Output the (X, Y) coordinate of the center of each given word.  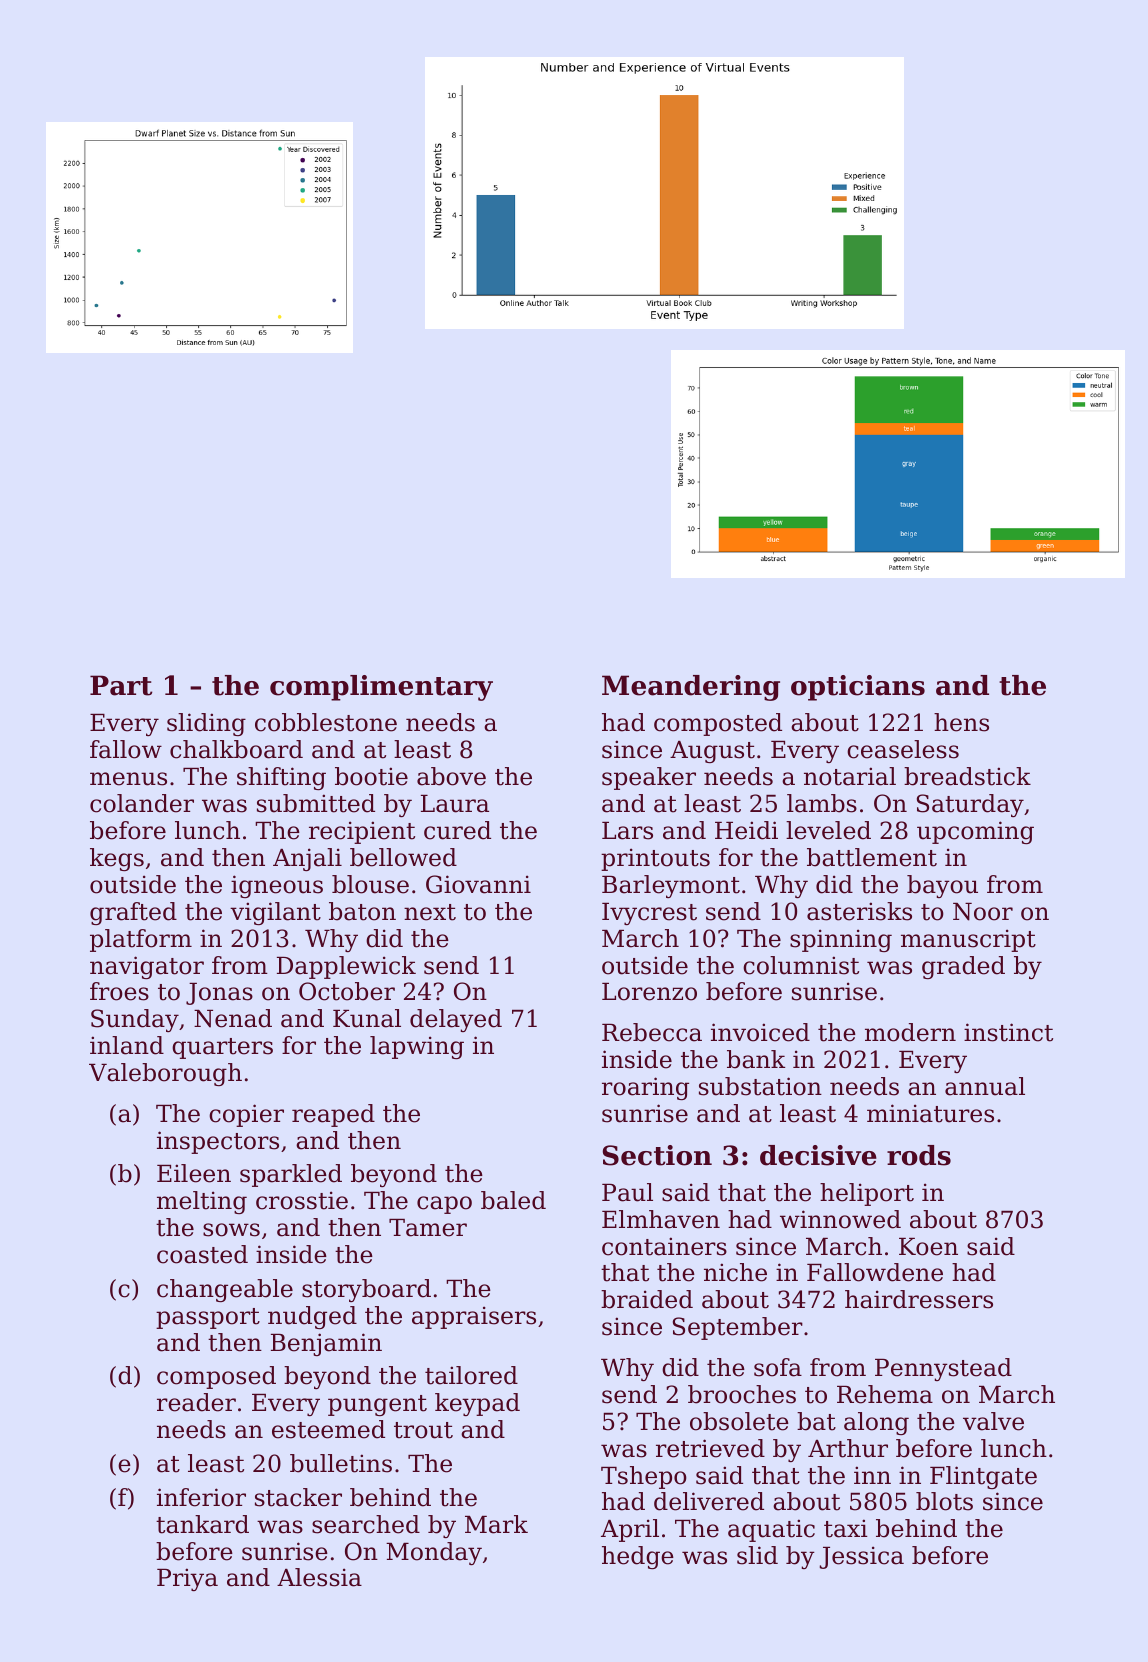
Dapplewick (346, 967)
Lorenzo (649, 992)
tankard (202, 1524)
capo (444, 1205)
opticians (858, 688)
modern (910, 1032)
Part (121, 685)
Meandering (691, 688)
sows (231, 1230)
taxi (846, 1528)
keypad (477, 1404)
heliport (867, 1194)
